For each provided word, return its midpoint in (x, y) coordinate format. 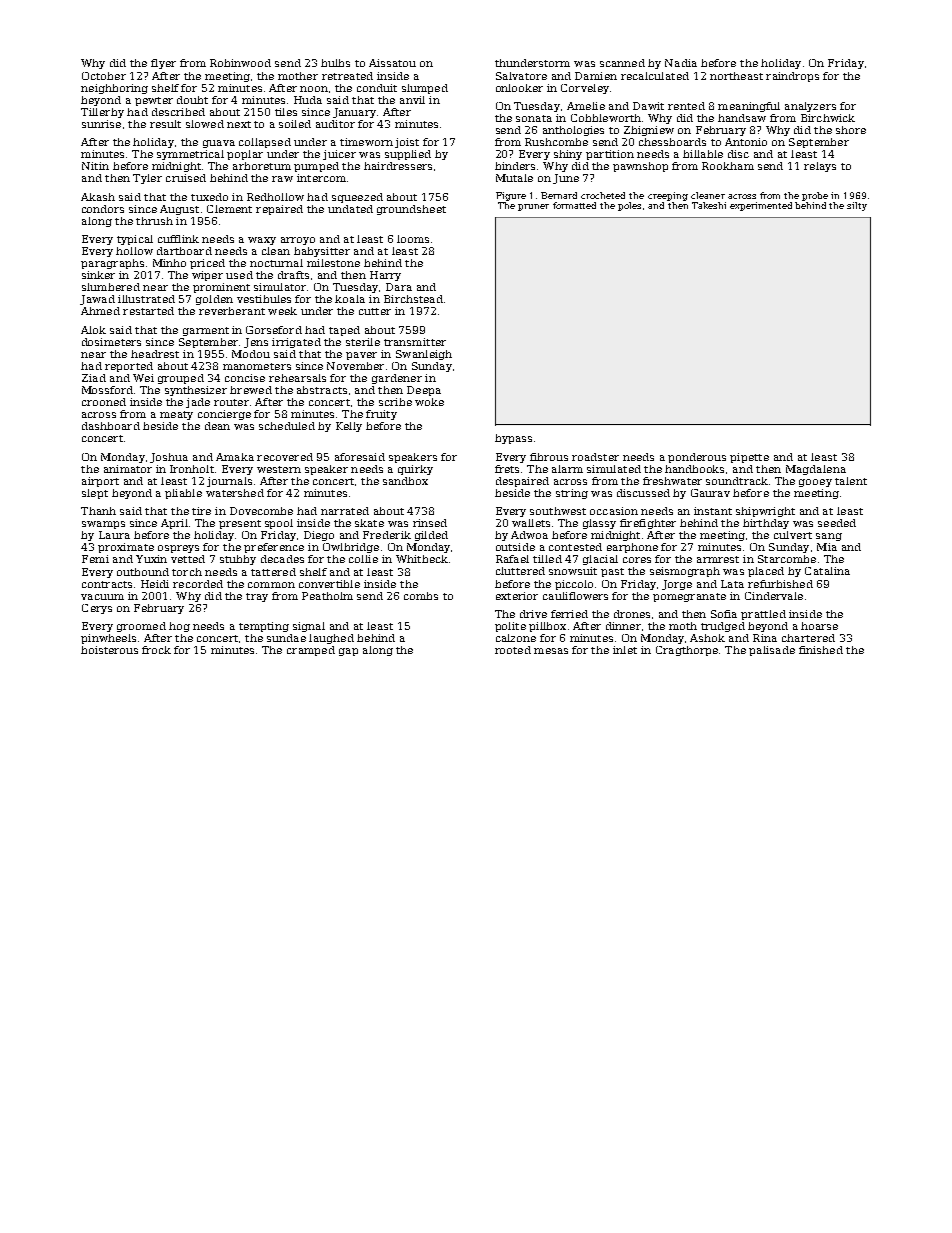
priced (207, 264)
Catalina (827, 571)
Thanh (98, 511)
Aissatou (392, 63)
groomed (141, 627)
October (104, 76)
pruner (533, 207)
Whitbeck (422, 559)
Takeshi (709, 205)
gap (348, 652)
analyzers (810, 107)
